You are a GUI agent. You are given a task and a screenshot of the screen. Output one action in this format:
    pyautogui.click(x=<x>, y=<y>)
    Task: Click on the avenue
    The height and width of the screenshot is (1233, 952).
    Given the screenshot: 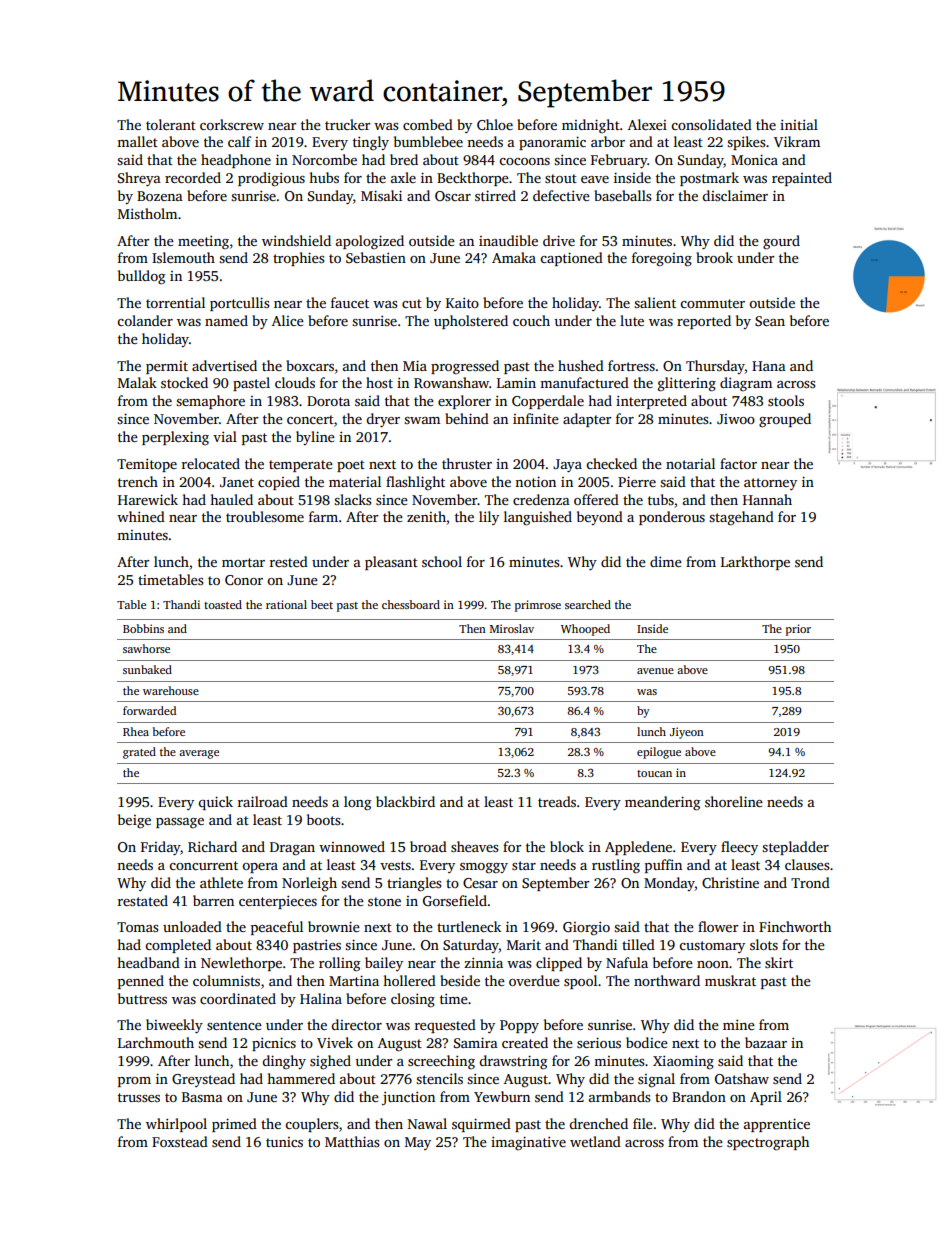 What is the action you would take?
    pyautogui.click(x=655, y=671)
